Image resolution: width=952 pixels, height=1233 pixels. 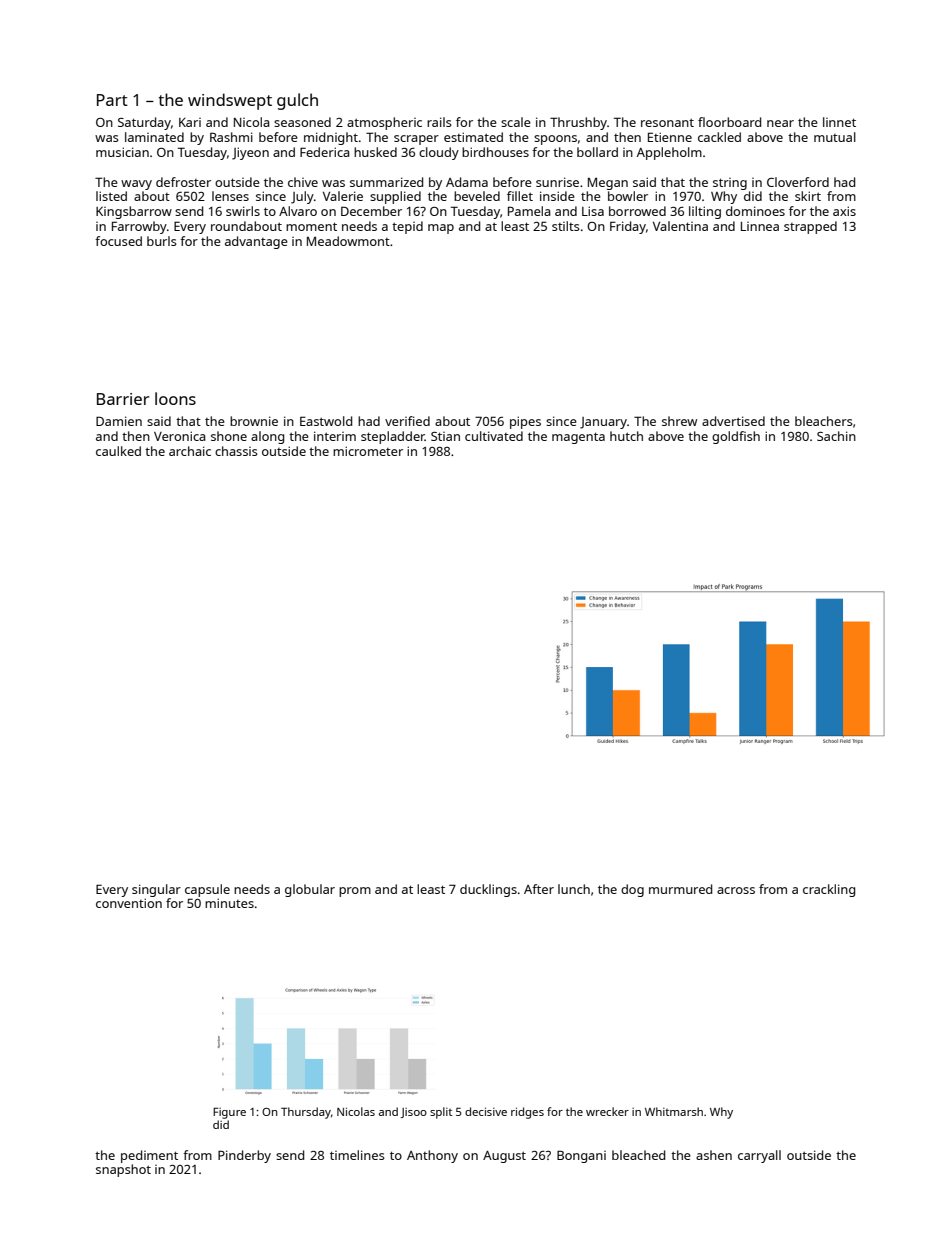 What do you see at coordinates (679, 421) in the screenshot?
I see `shrew` at bounding box center [679, 421].
